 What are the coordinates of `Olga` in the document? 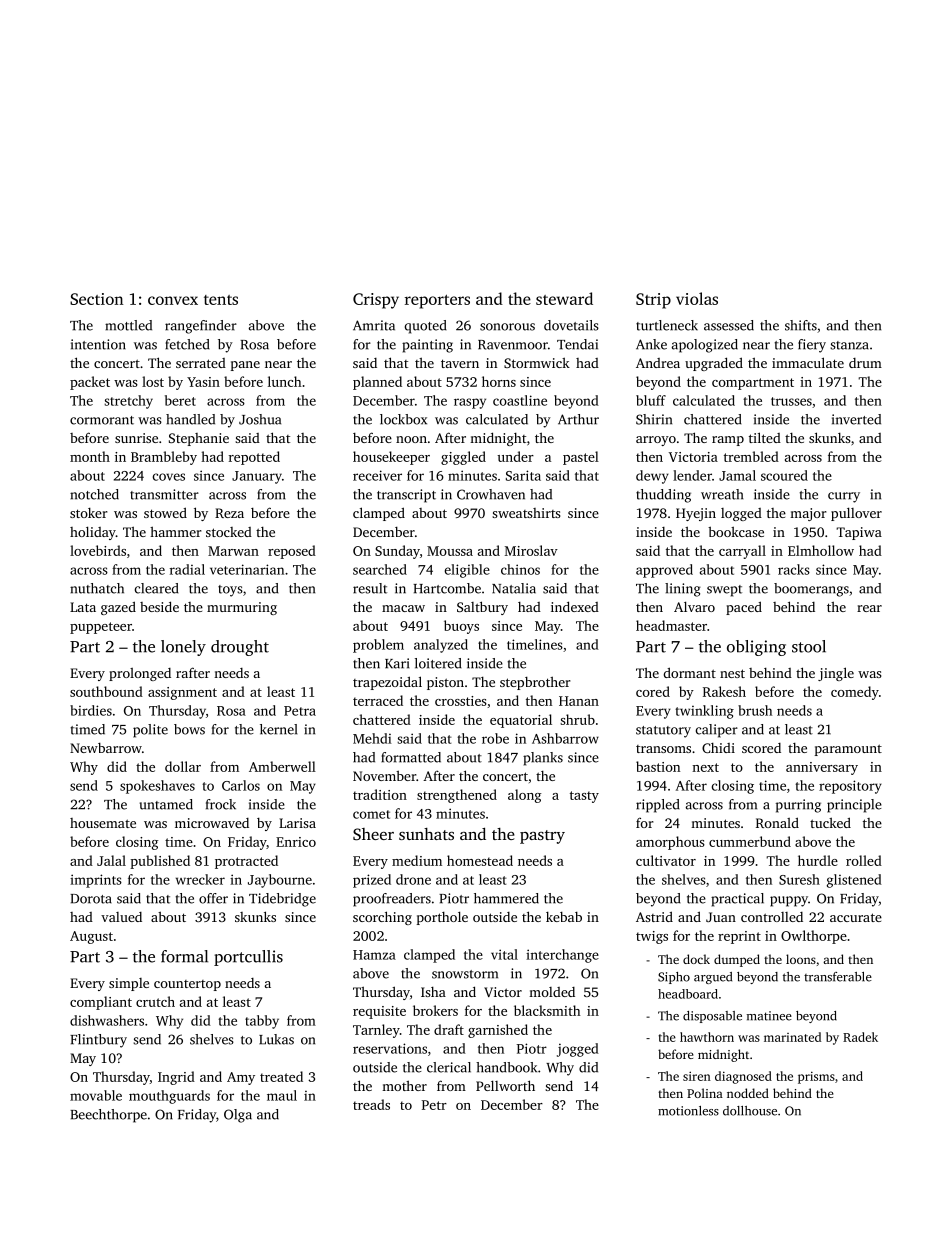 It's located at (238, 1116).
